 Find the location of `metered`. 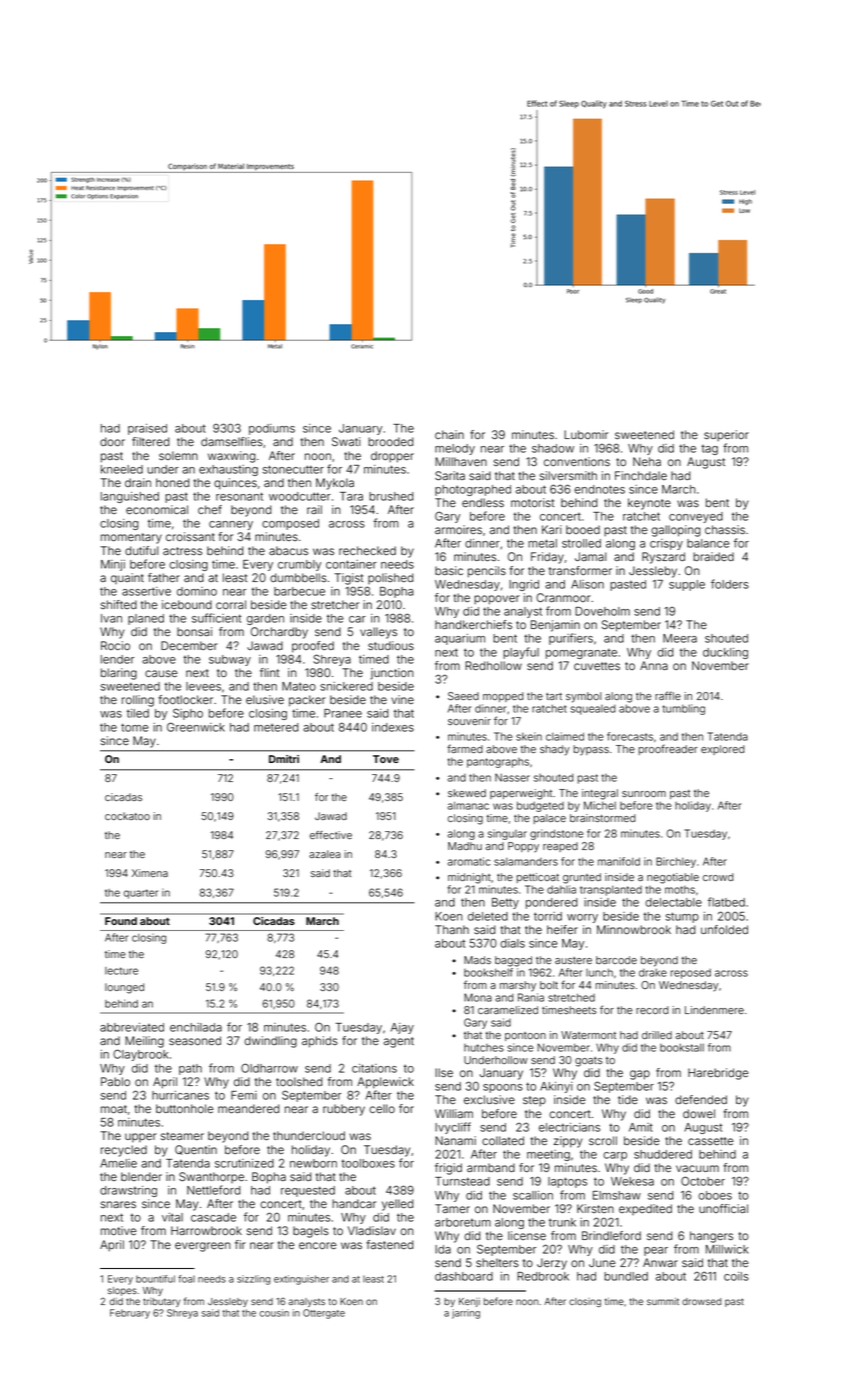

metered is located at coordinates (276, 727).
